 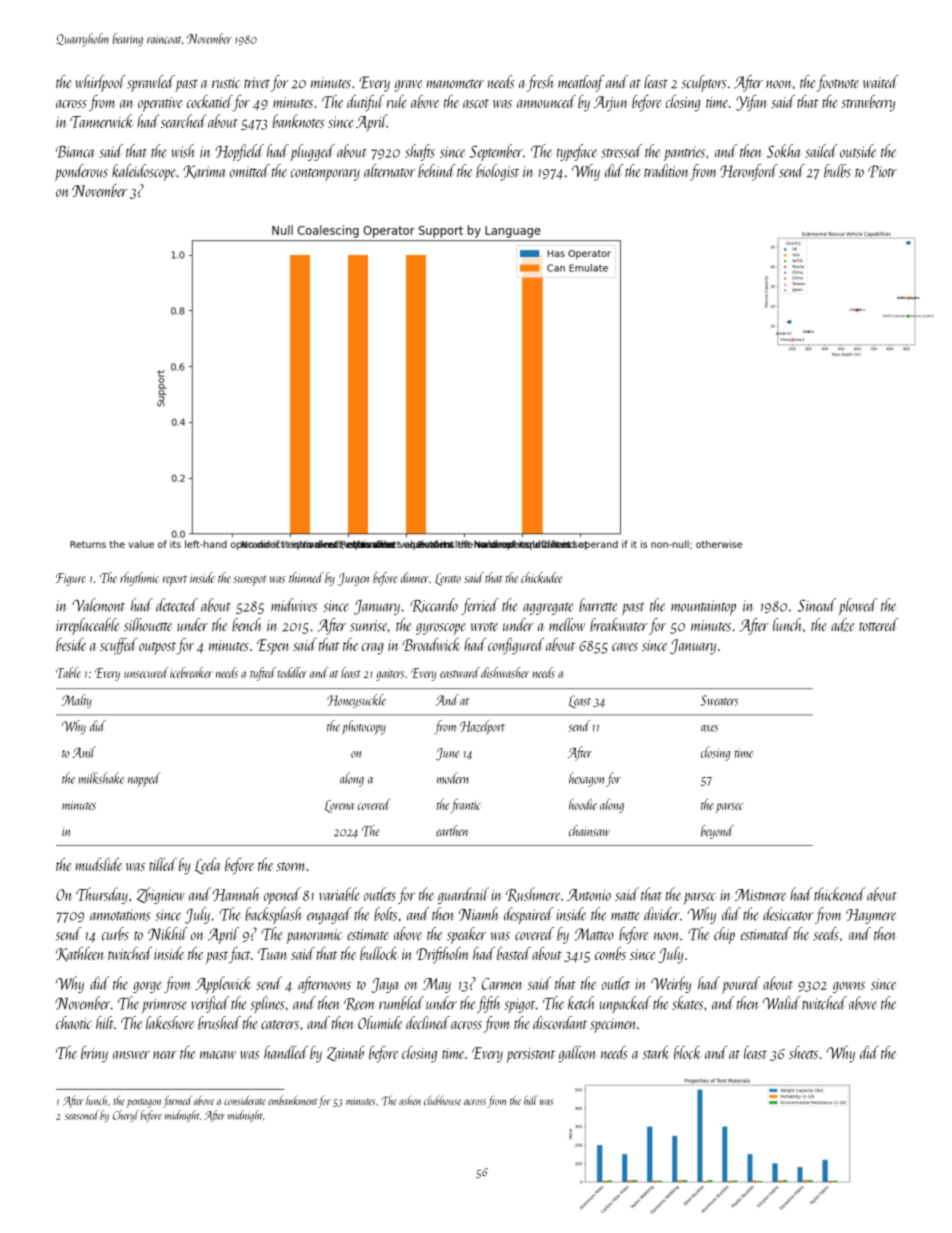 What do you see at coordinates (191, 672) in the screenshot?
I see `icebreaker` at bounding box center [191, 672].
